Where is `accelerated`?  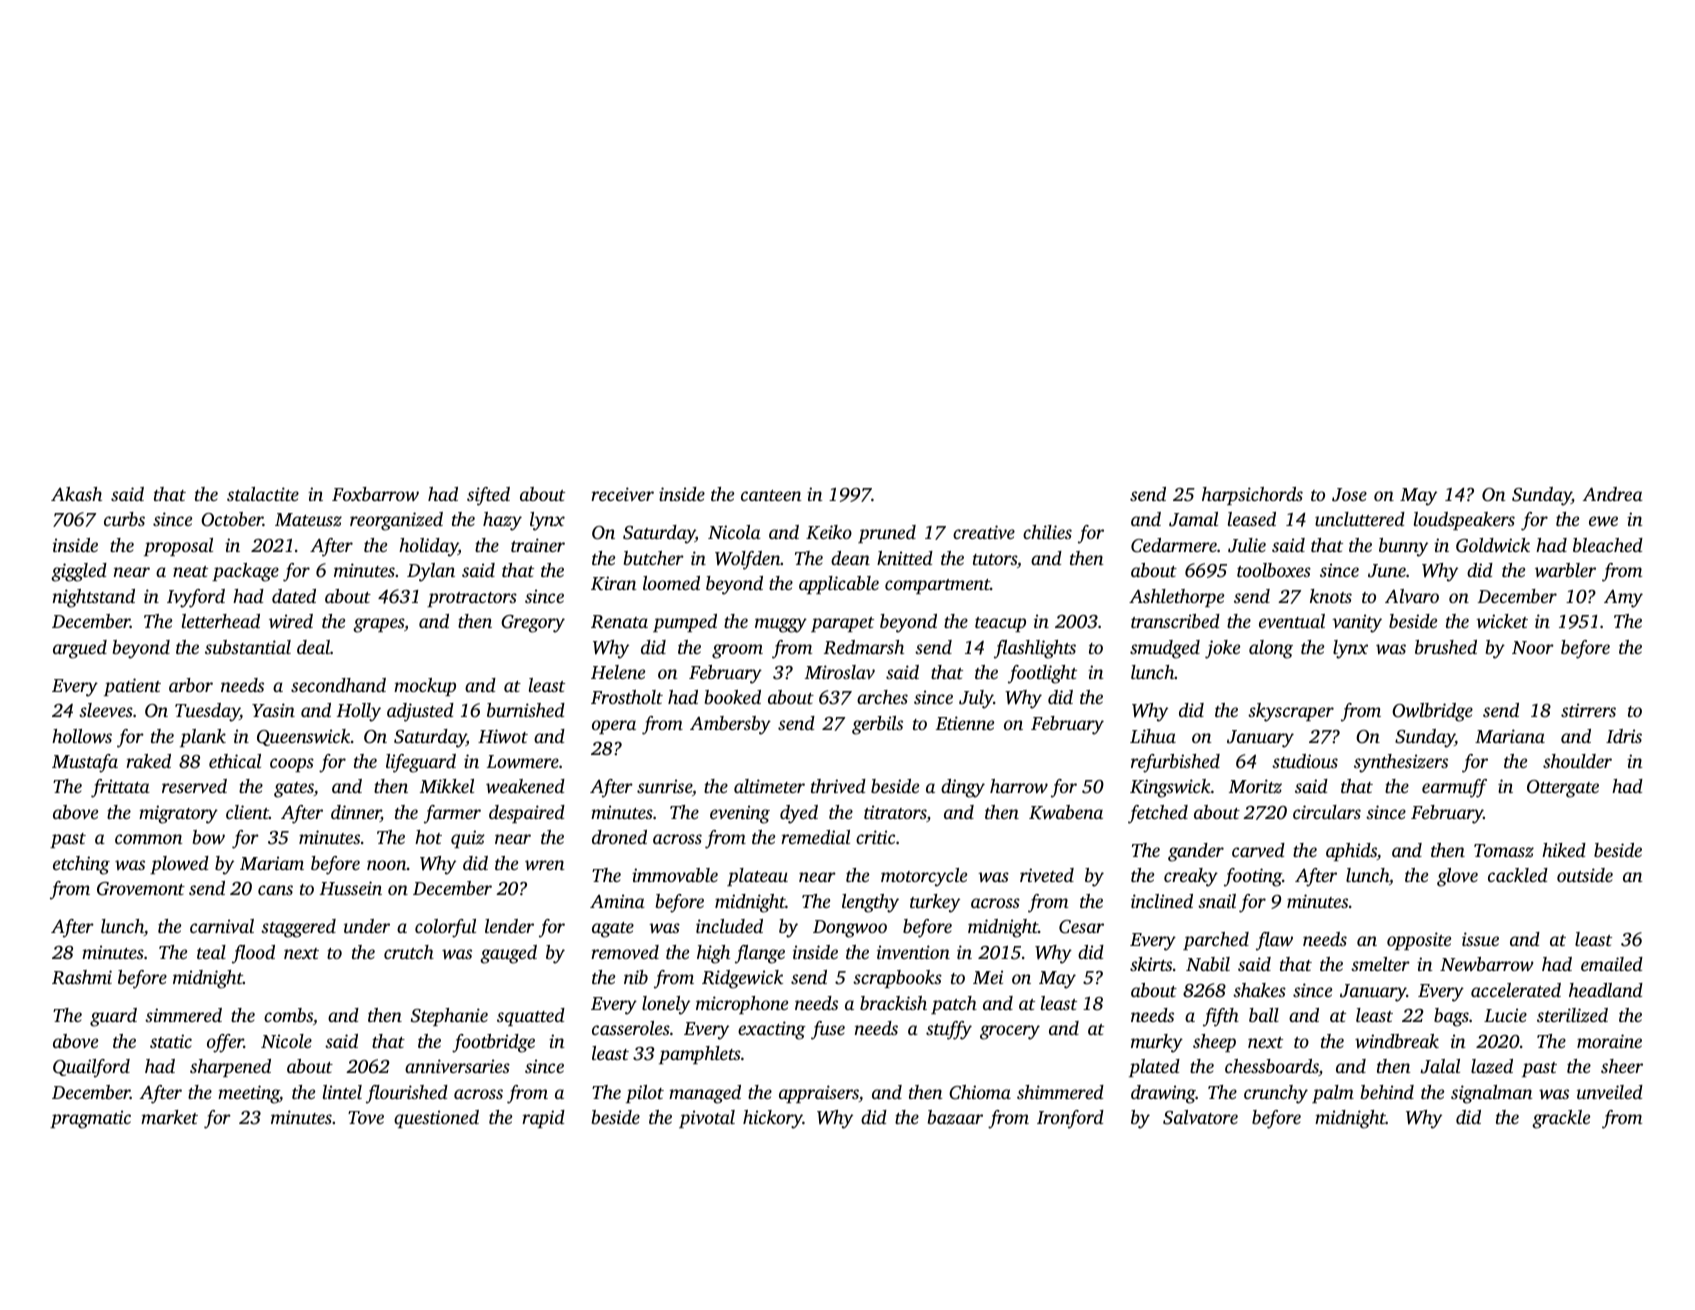 accelerated is located at coordinates (1516, 990).
